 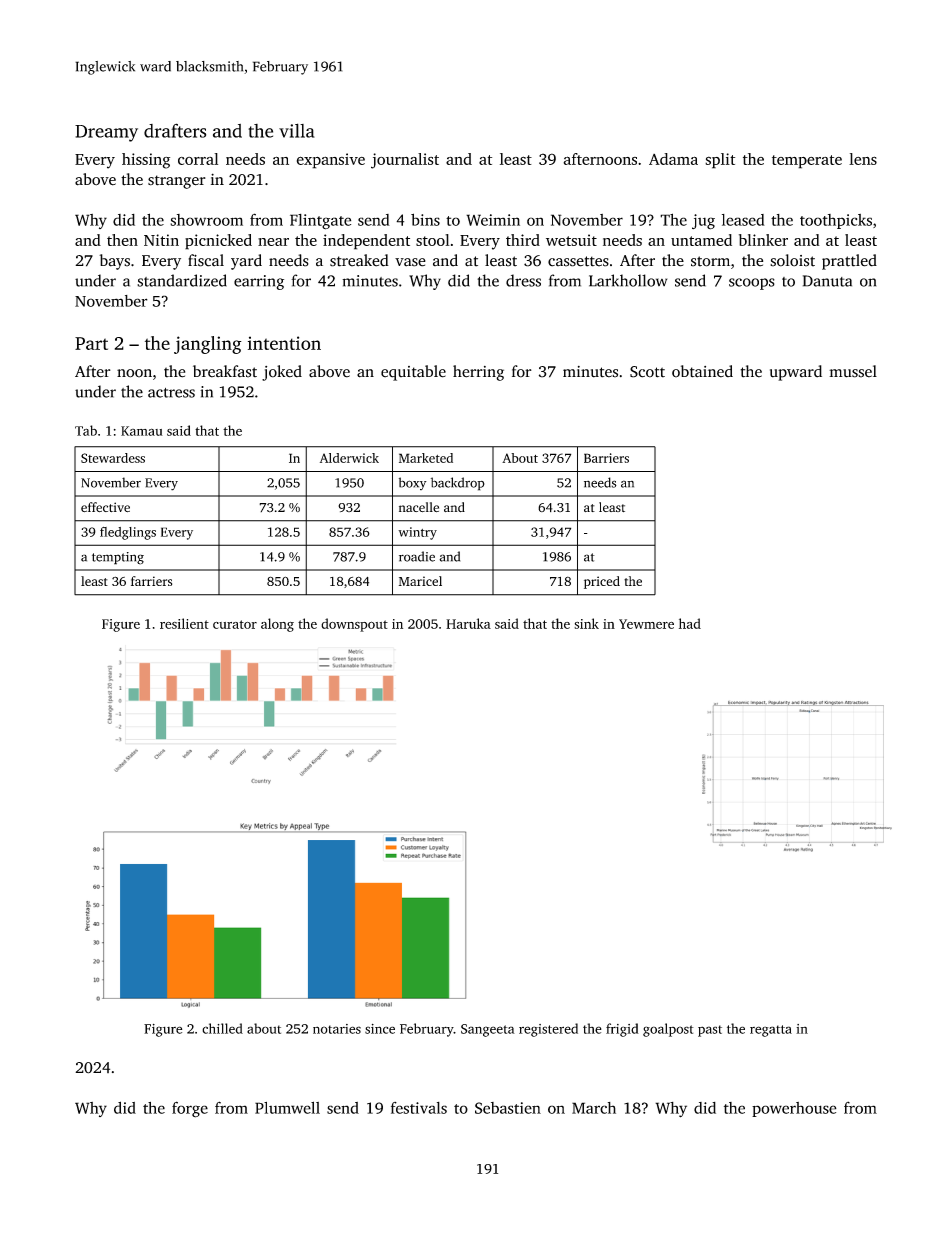 I want to click on Part, so click(x=91, y=343).
